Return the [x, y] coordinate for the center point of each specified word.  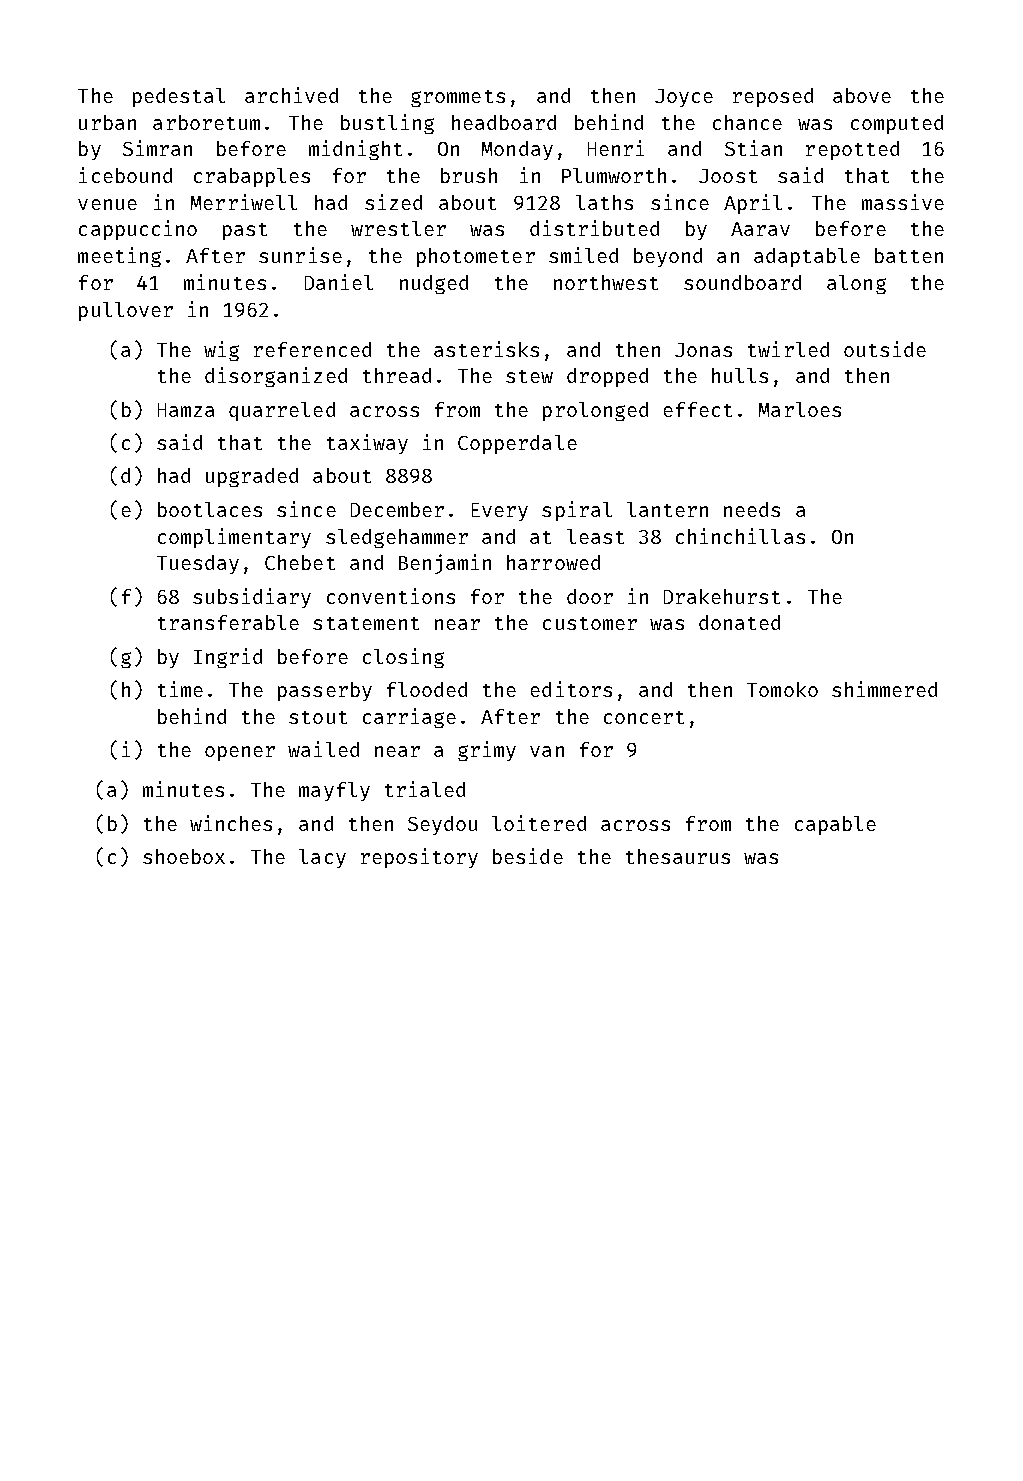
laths [604, 202]
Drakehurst [722, 596]
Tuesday [198, 564]
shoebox [184, 856]
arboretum [206, 122]
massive [903, 202]
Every [500, 512]
